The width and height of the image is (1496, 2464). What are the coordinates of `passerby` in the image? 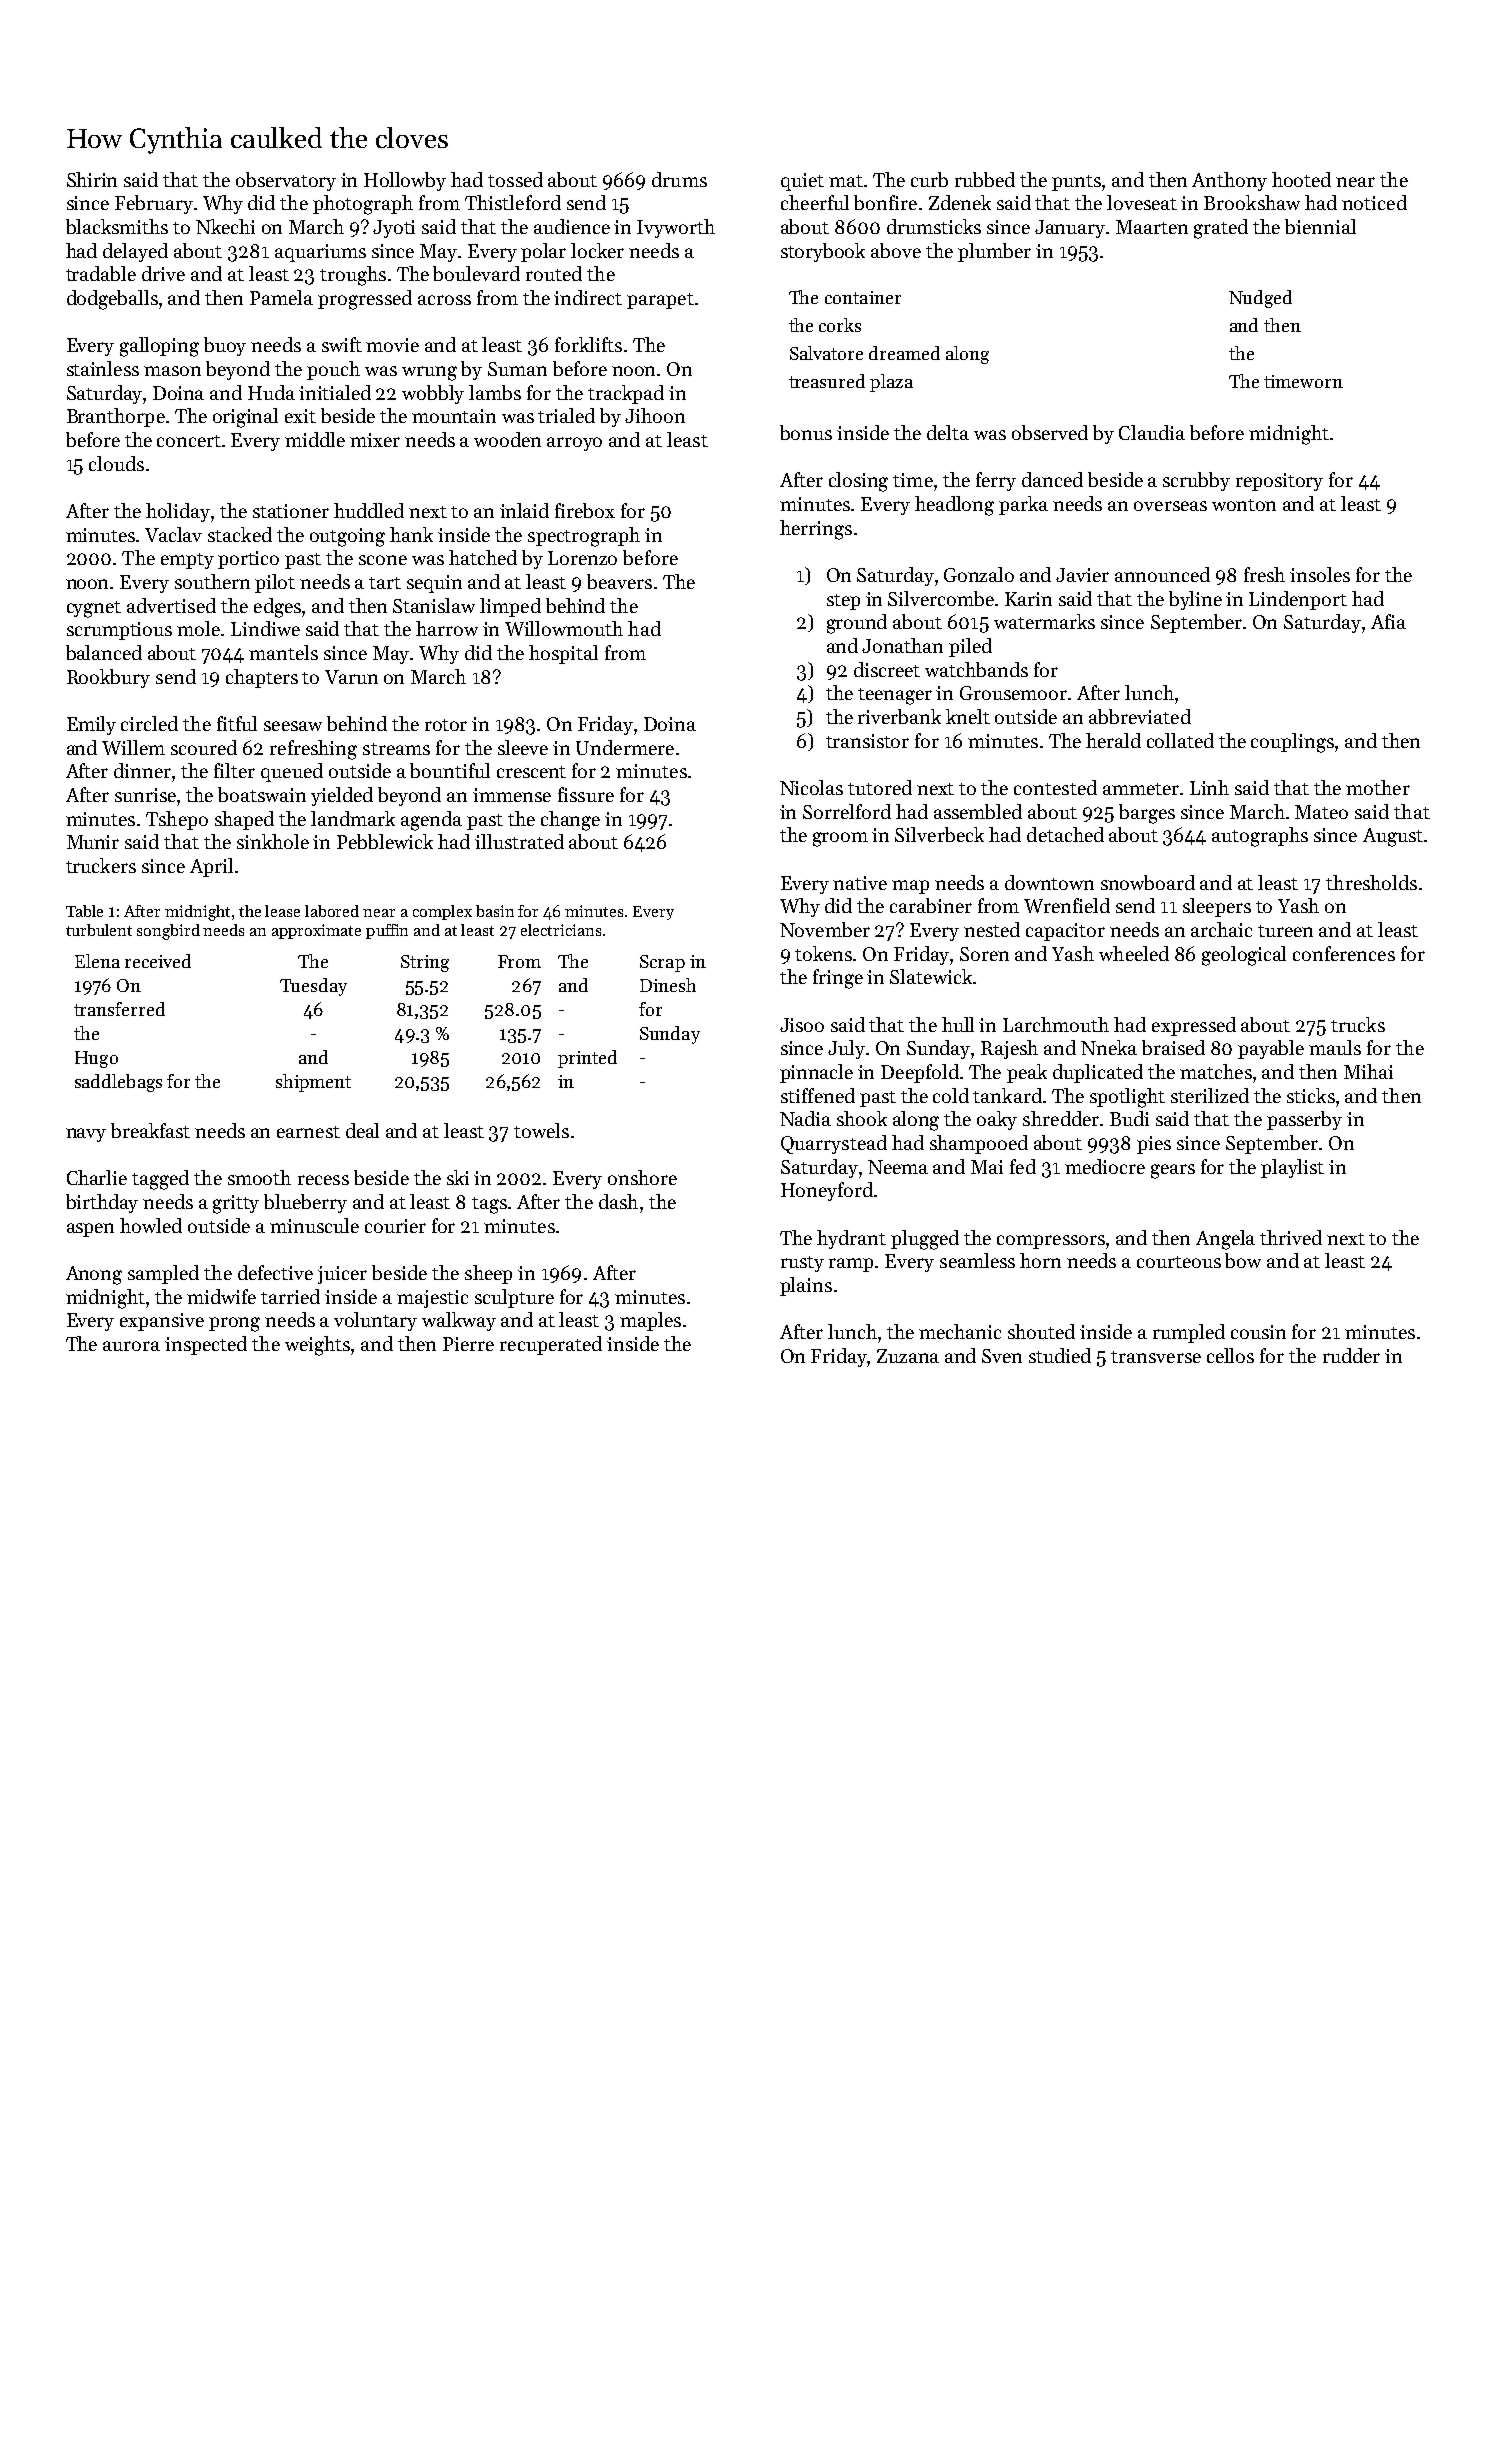 It's located at (1304, 1120).
